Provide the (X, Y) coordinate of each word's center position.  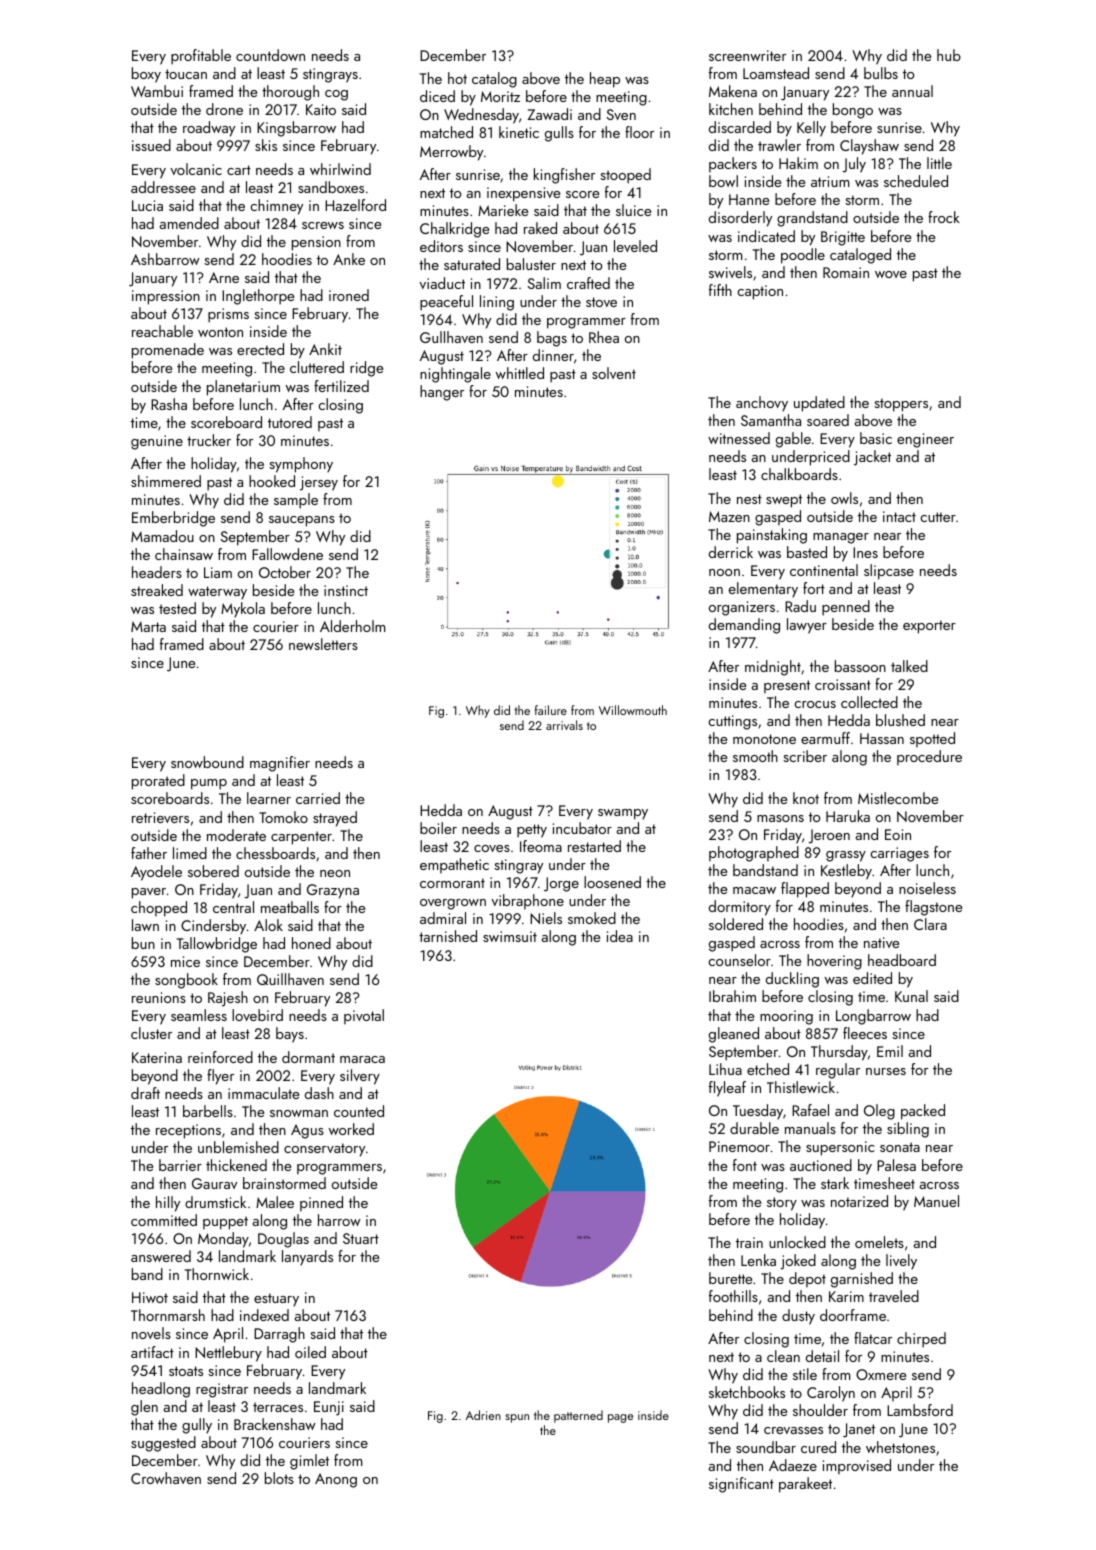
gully (197, 1426)
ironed (349, 295)
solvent (614, 373)
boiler (438, 828)
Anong (336, 1480)
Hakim (798, 163)
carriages (899, 854)
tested (177, 608)
